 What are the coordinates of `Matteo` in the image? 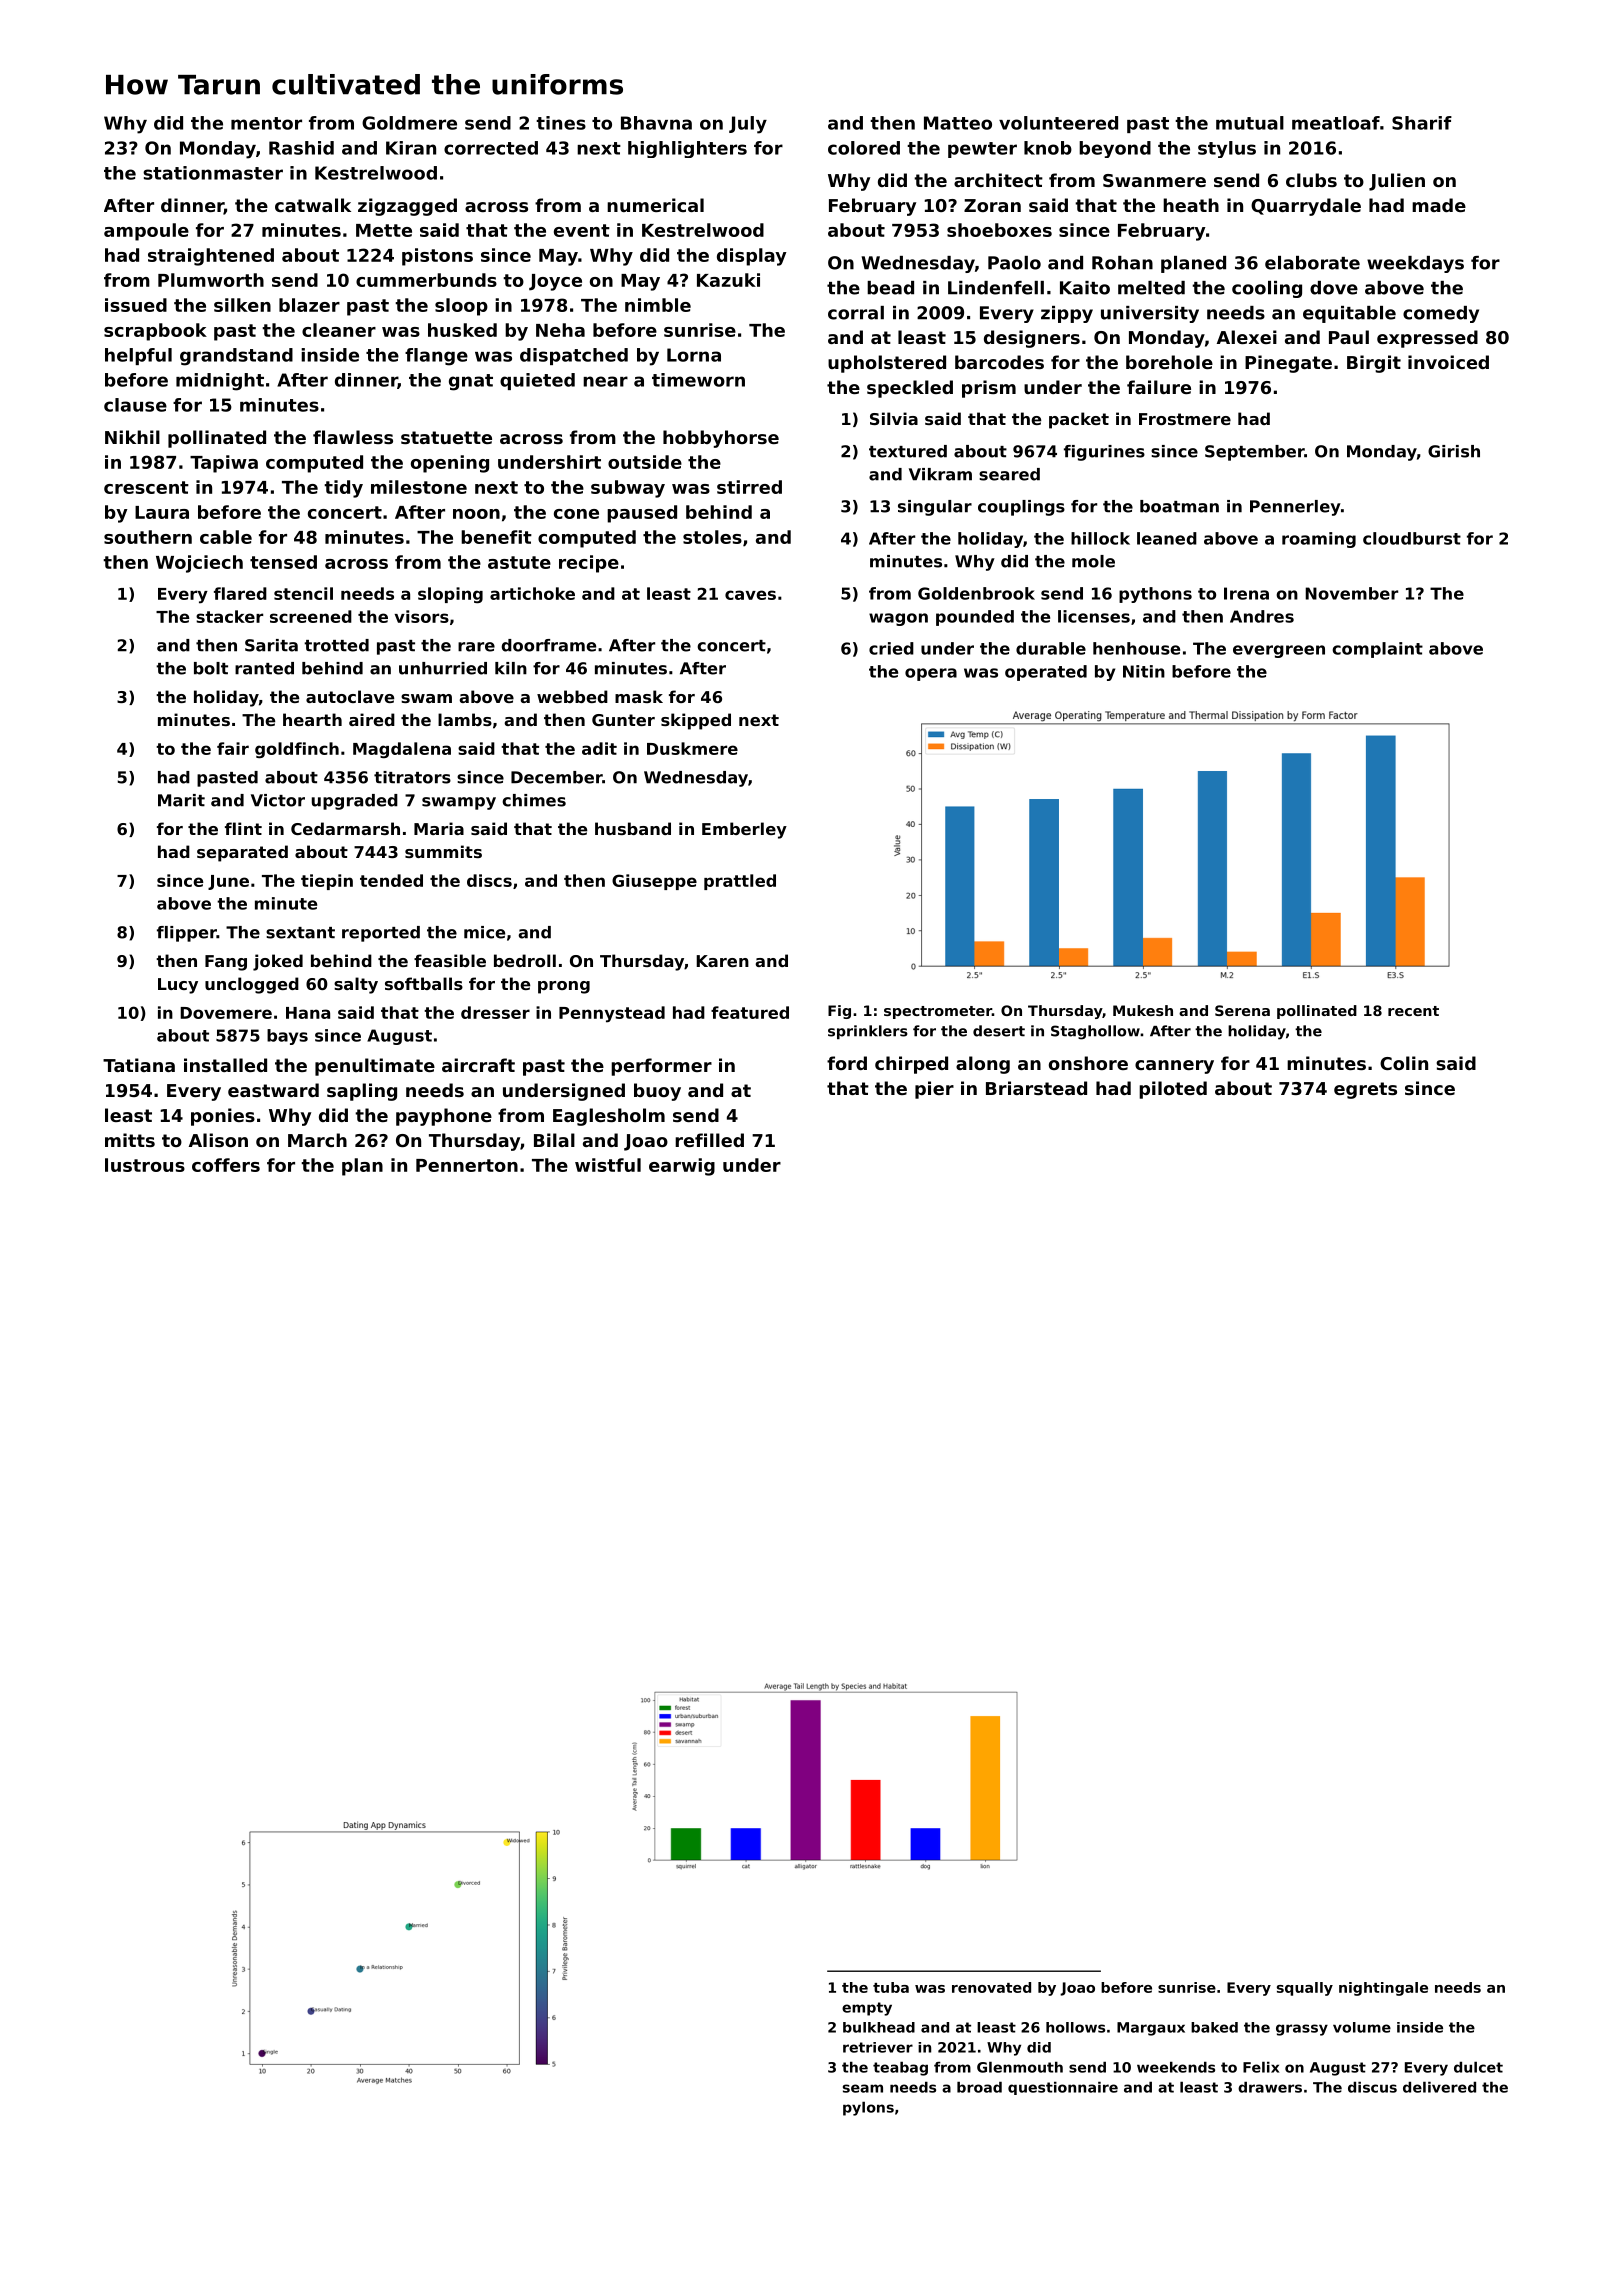 It's located at (958, 123).
